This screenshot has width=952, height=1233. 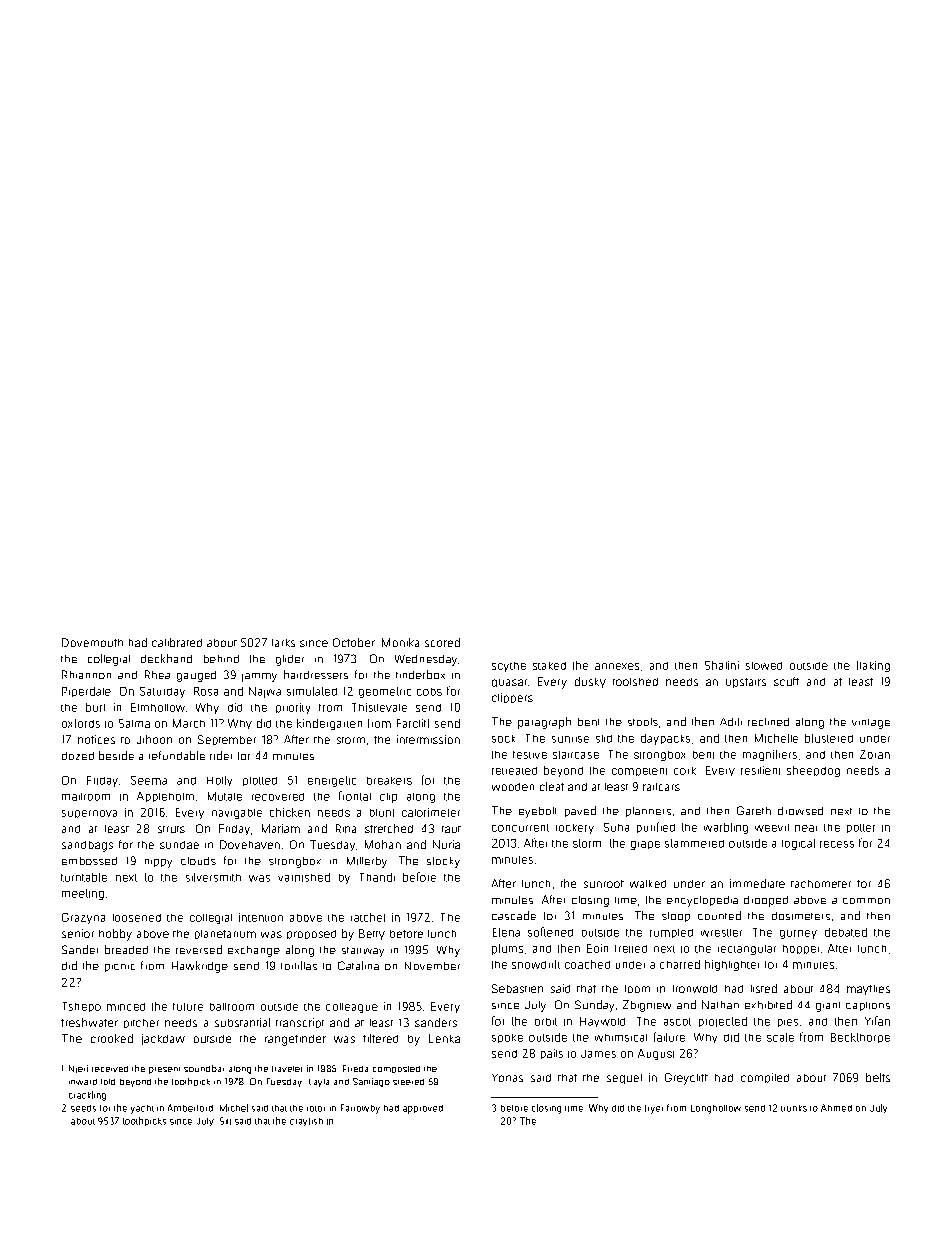 What do you see at coordinates (225, 1121) in the screenshot?
I see `Siti` at bounding box center [225, 1121].
